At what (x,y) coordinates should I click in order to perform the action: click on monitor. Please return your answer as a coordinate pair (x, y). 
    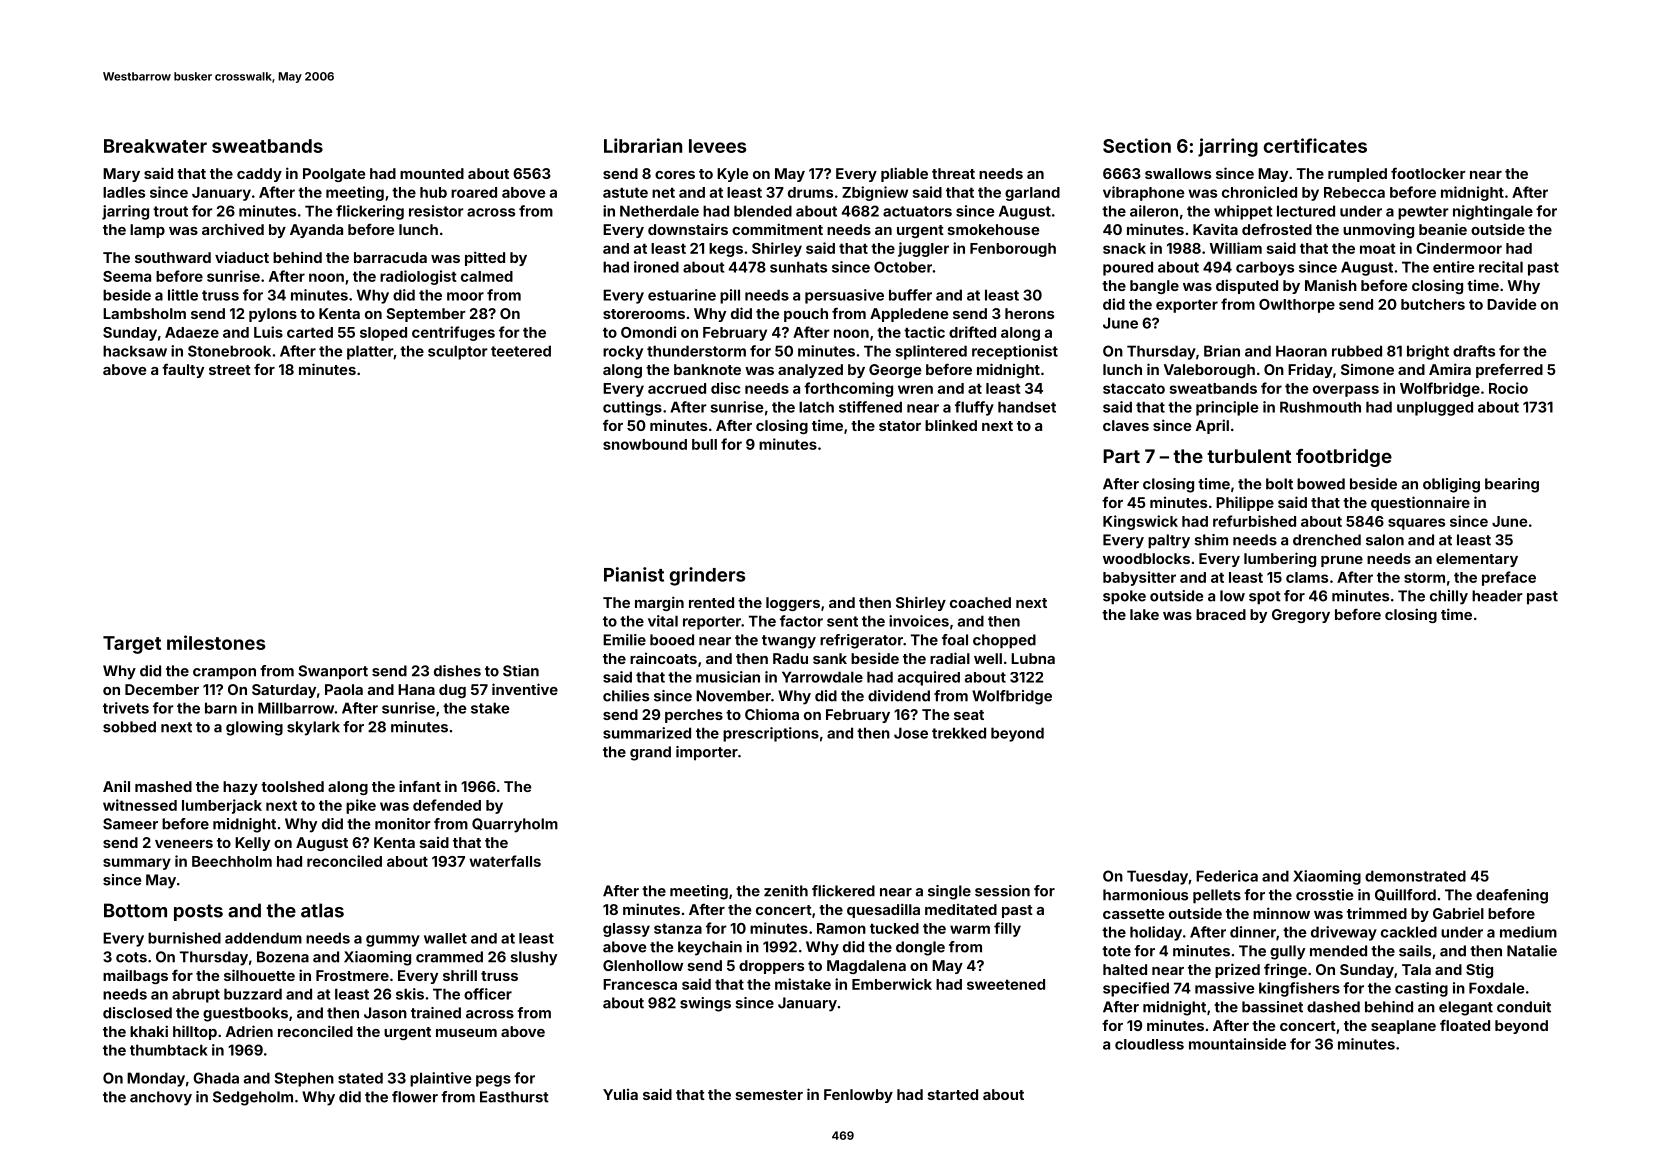
    Looking at the image, I should click on (403, 824).
